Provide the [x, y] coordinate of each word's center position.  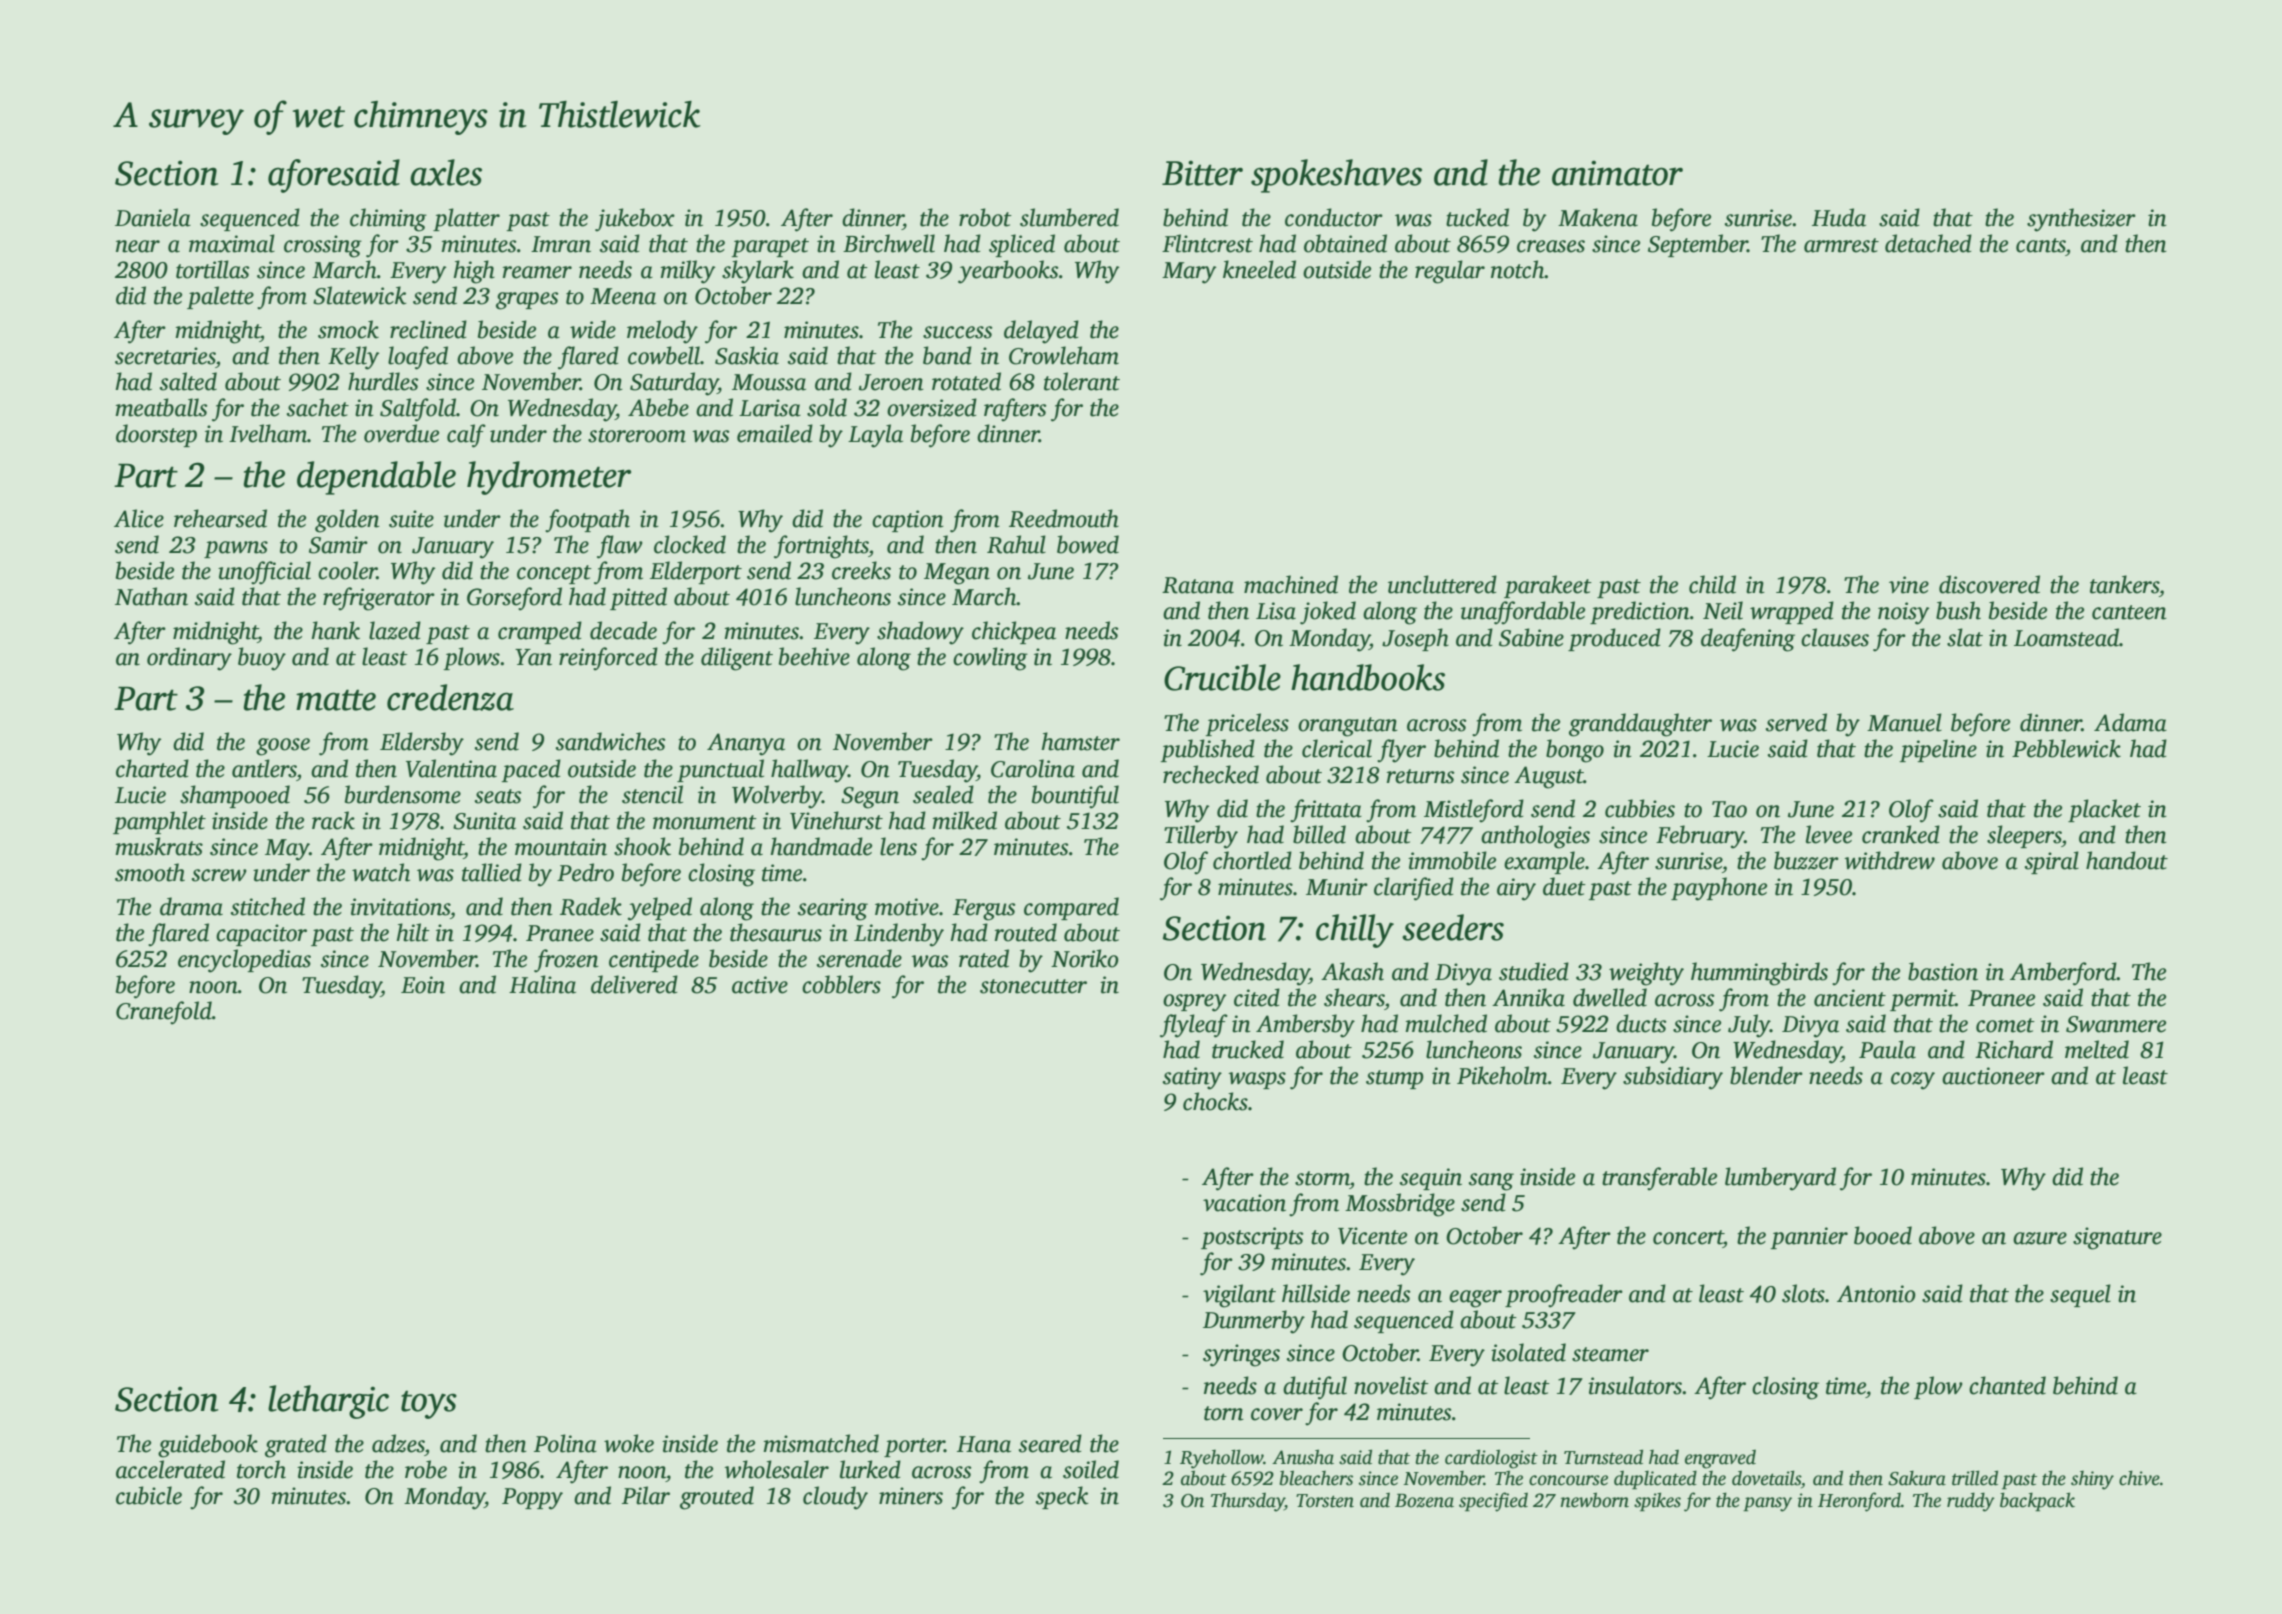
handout [2127, 860]
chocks [1215, 1101]
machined [1291, 584]
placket [2104, 810]
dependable [376, 478]
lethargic [328, 1402]
